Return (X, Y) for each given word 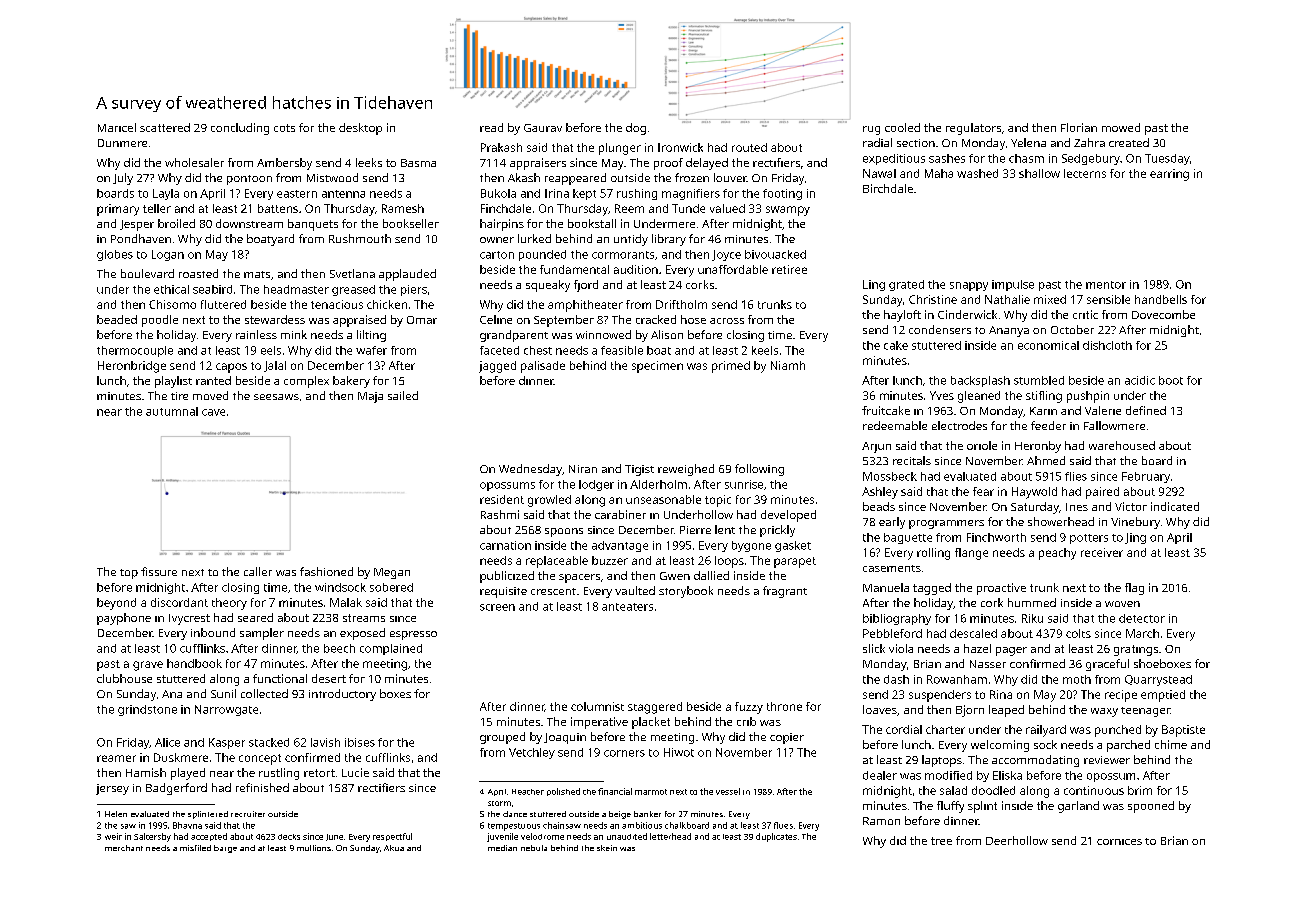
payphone (124, 619)
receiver (1102, 552)
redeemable (895, 425)
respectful (392, 837)
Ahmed (1046, 460)
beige (620, 815)
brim (1140, 790)
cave (213, 412)
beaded (117, 319)
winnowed (603, 334)
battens (278, 208)
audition (636, 269)
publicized (507, 577)
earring (1169, 175)
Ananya (1009, 331)
